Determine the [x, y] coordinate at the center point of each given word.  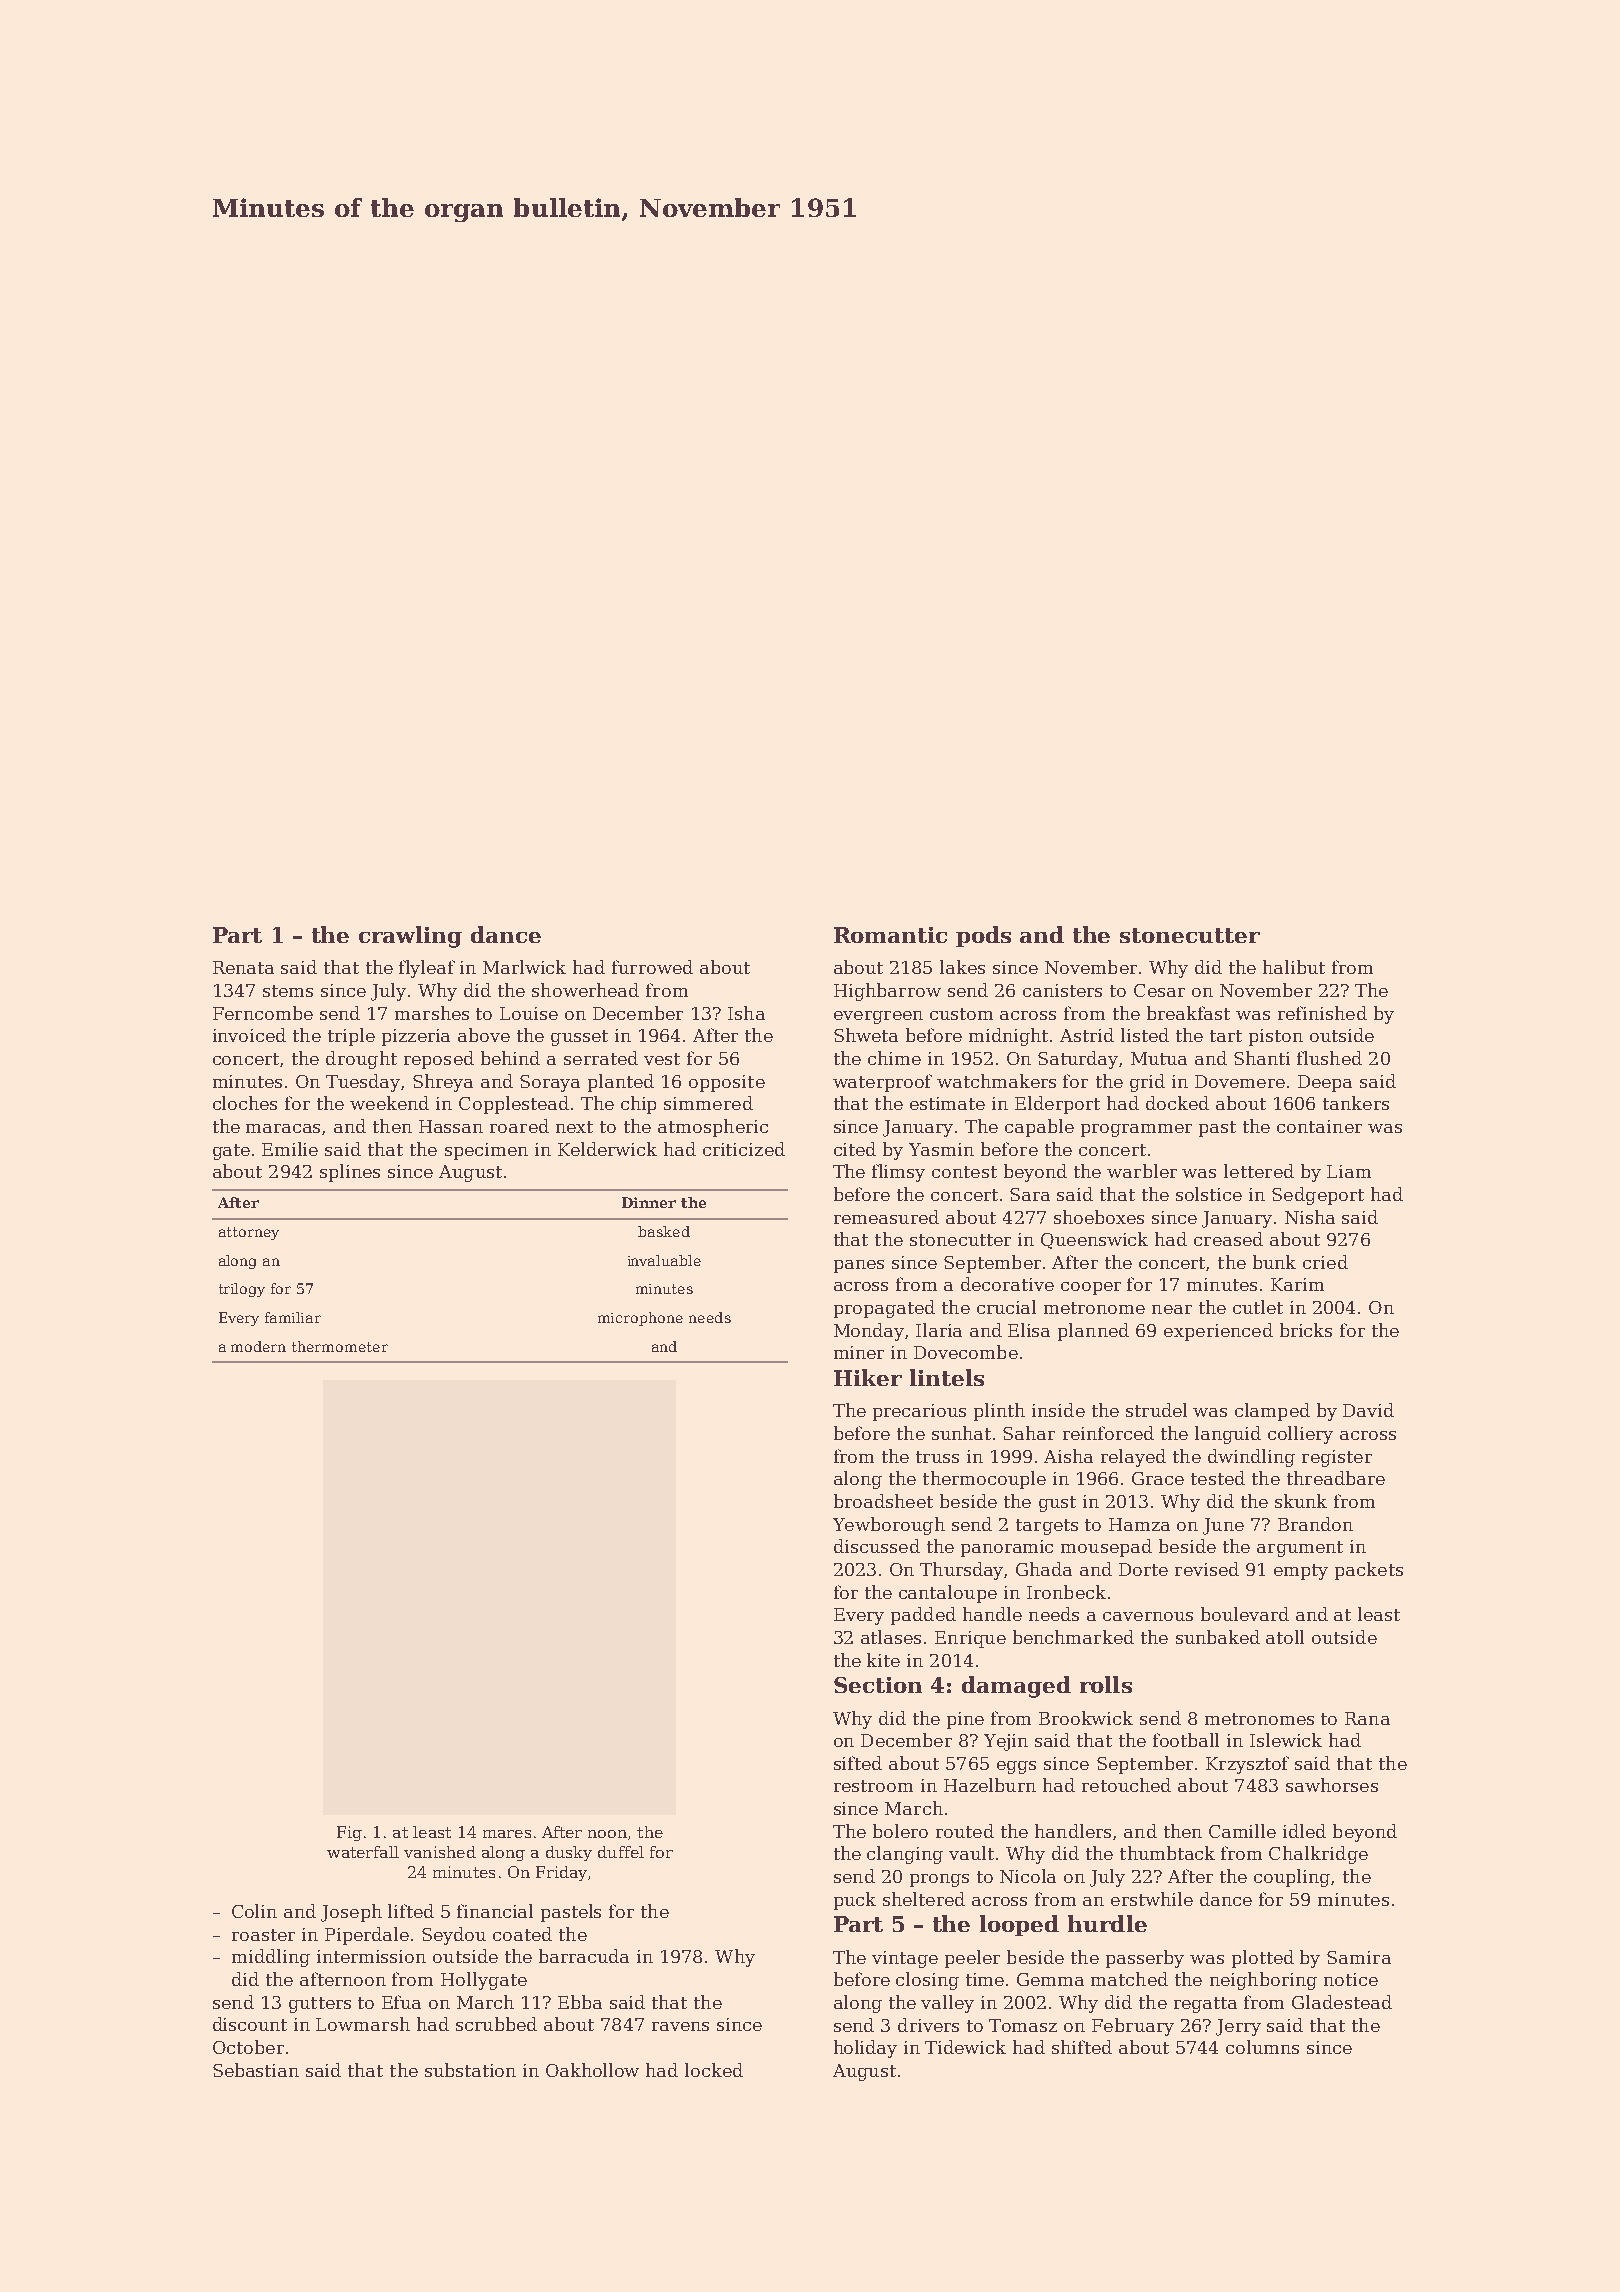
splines [350, 1173]
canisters [1062, 990]
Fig [349, 1833]
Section [878, 1685]
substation [470, 2070]
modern [258, 1346]
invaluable [664, 1260]
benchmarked [1073, 1637]
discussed [877, 1546]
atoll [1285, 1637]
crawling [410, 937]
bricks [1306, 1330]
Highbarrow [887, 992]
